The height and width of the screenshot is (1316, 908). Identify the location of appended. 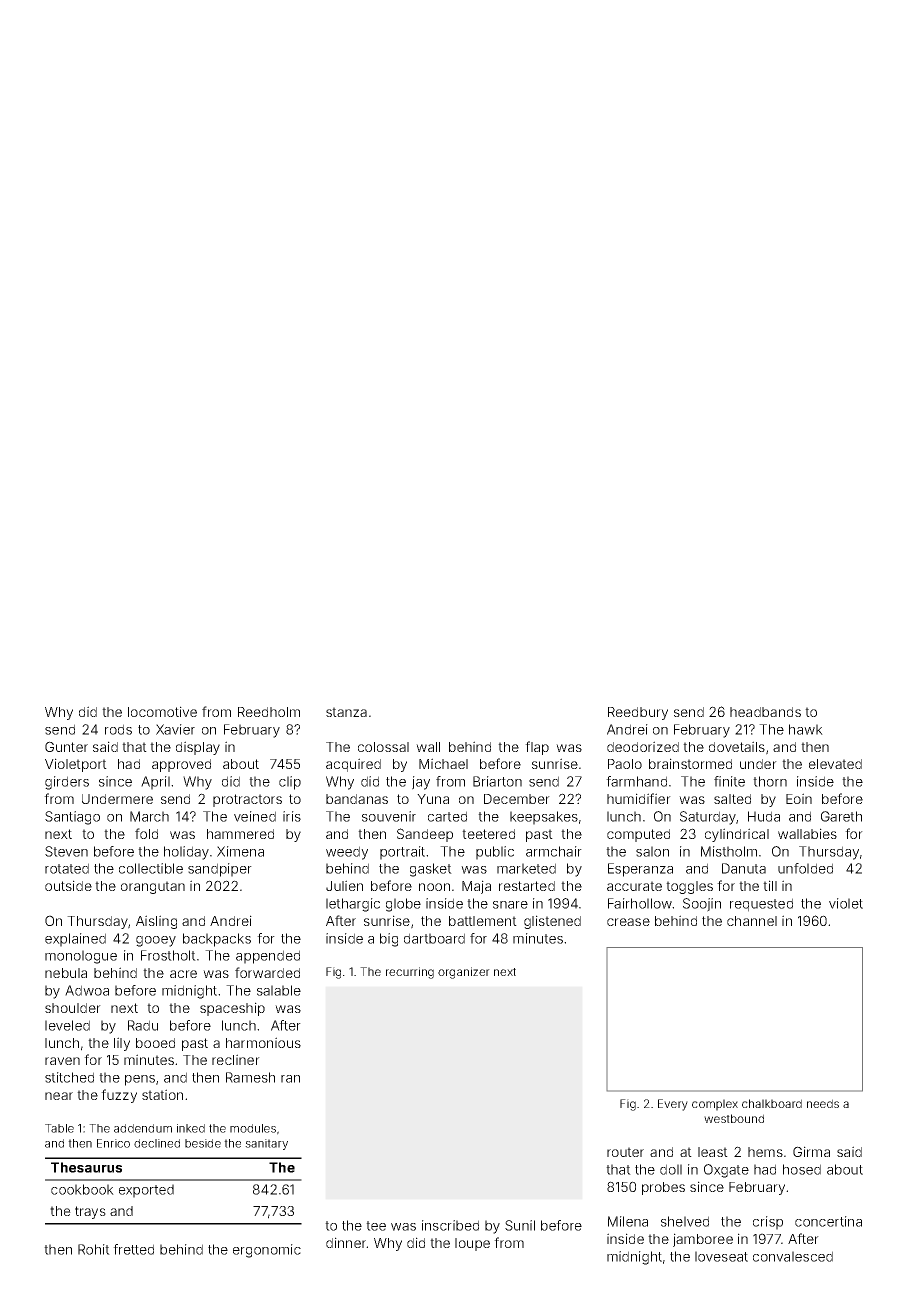
(268, 957).
